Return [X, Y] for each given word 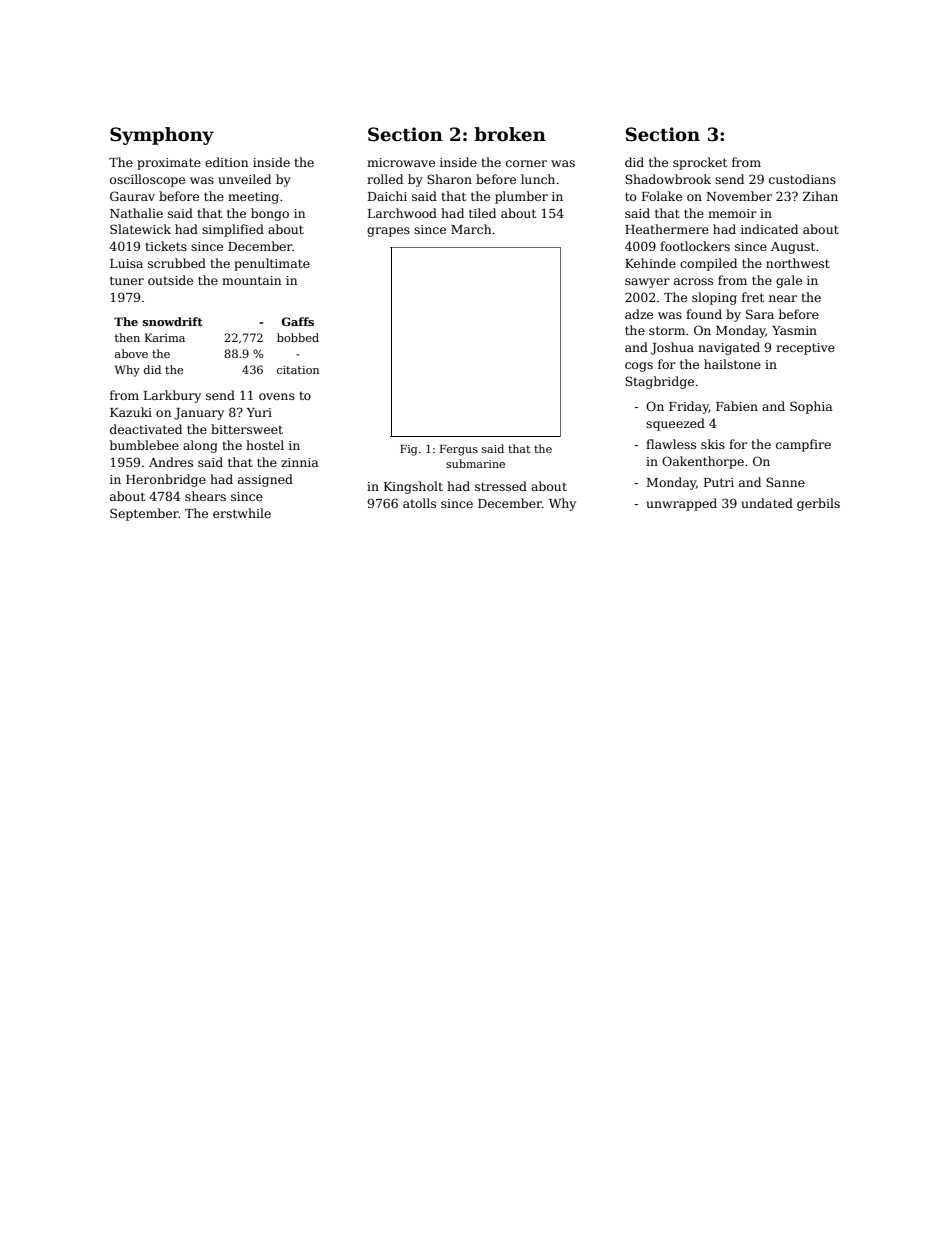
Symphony [162, 136]
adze [639, 314]
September [144, 514]
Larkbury [172, 396]
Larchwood [402, 213]
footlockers [695, 246]
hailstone [732, 364]
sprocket [700, 163]
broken [510, 134]
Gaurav [132, 196]
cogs [639, 367]
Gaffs [297, 321]
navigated [729, 348]
